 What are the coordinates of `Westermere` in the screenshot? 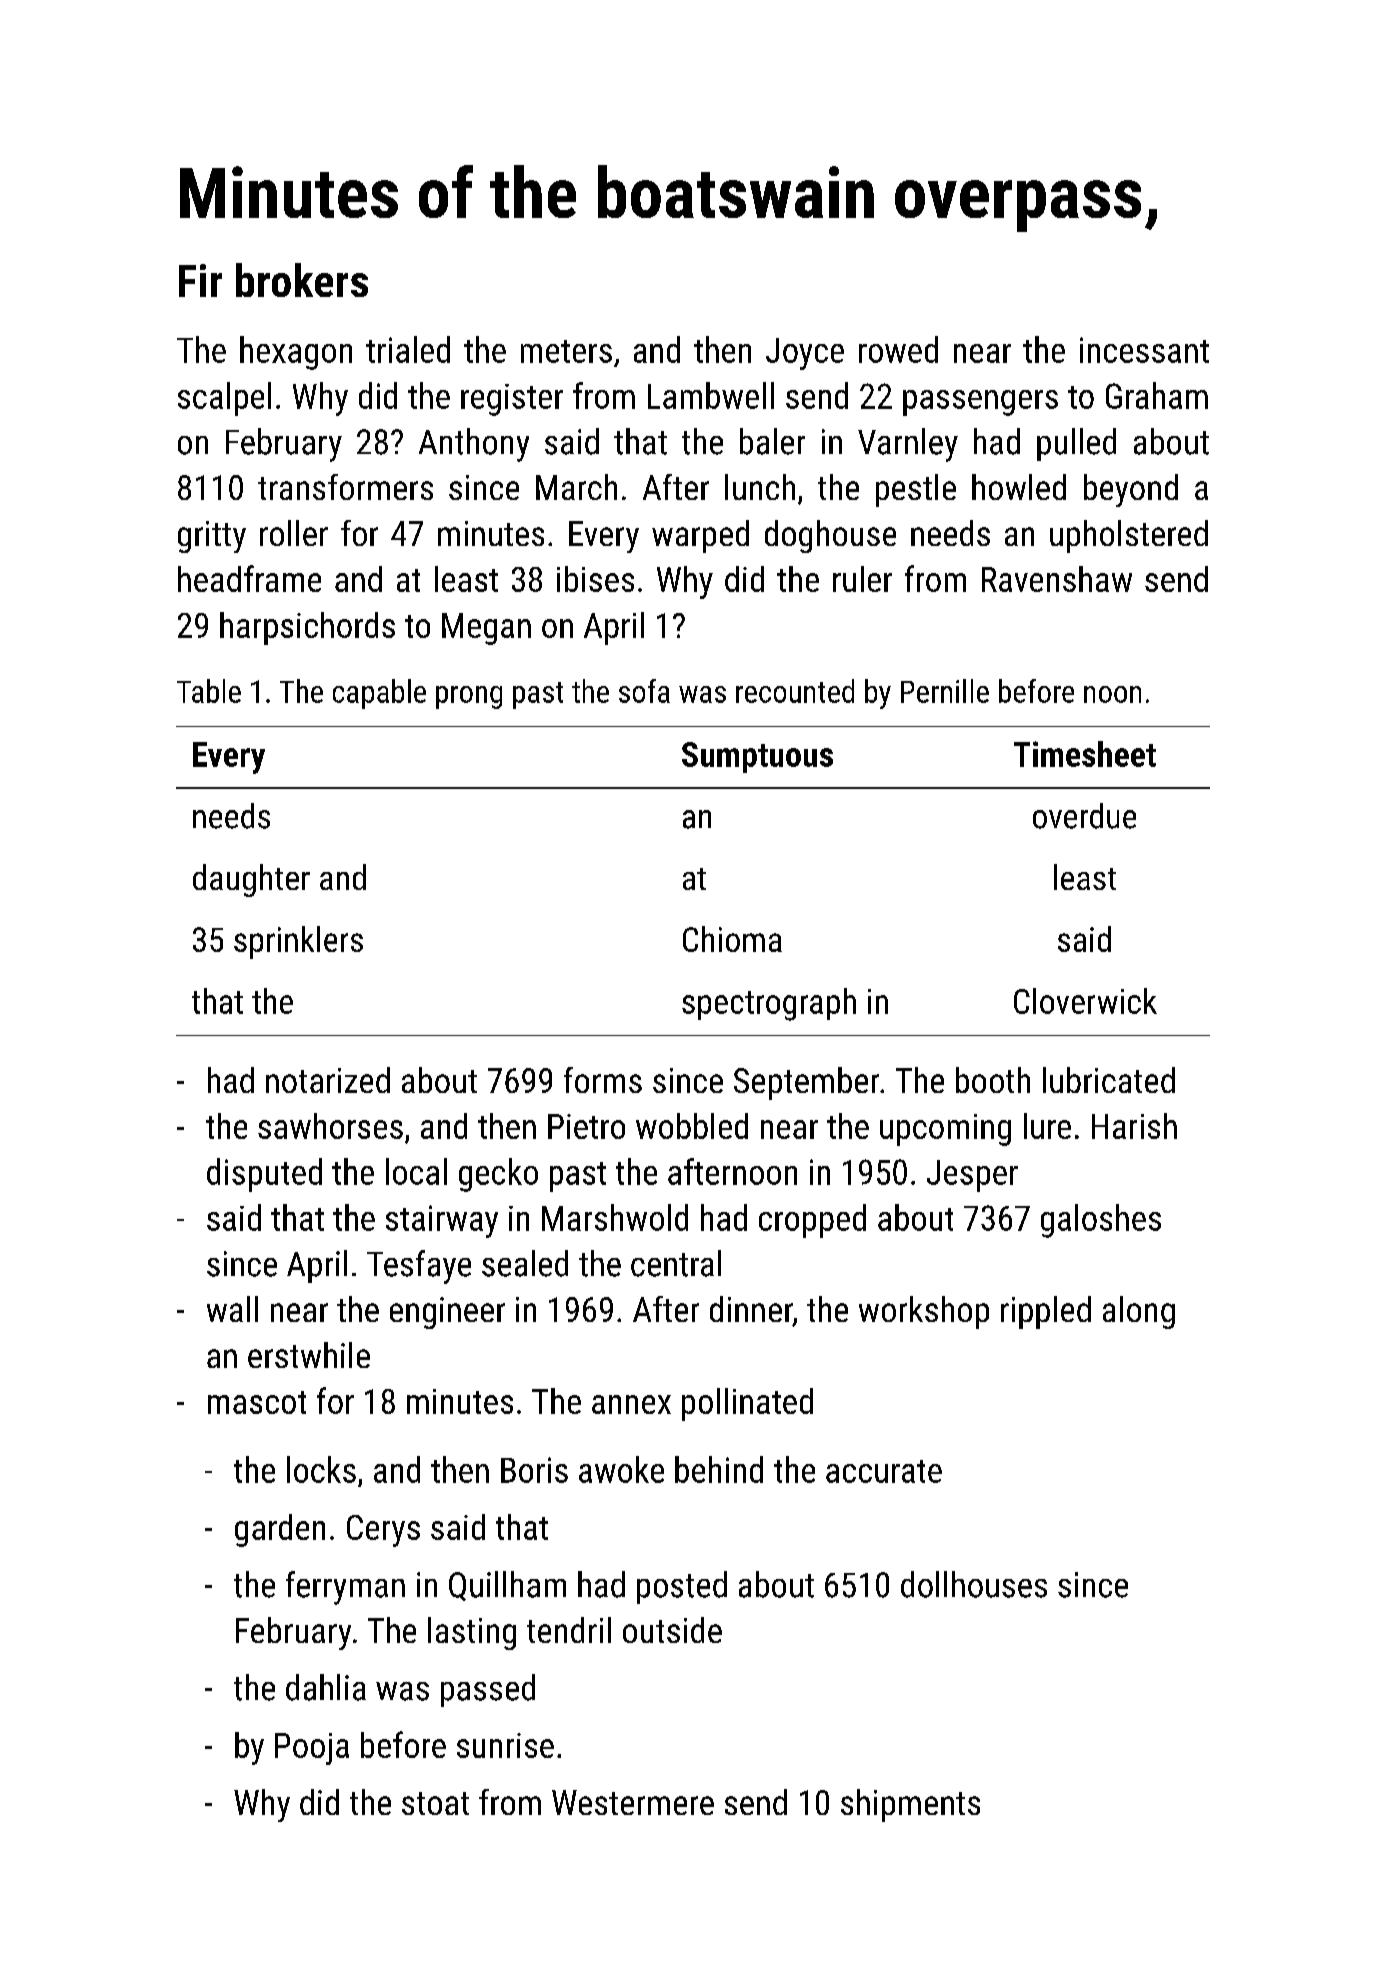 It's located at (633, 1802).
